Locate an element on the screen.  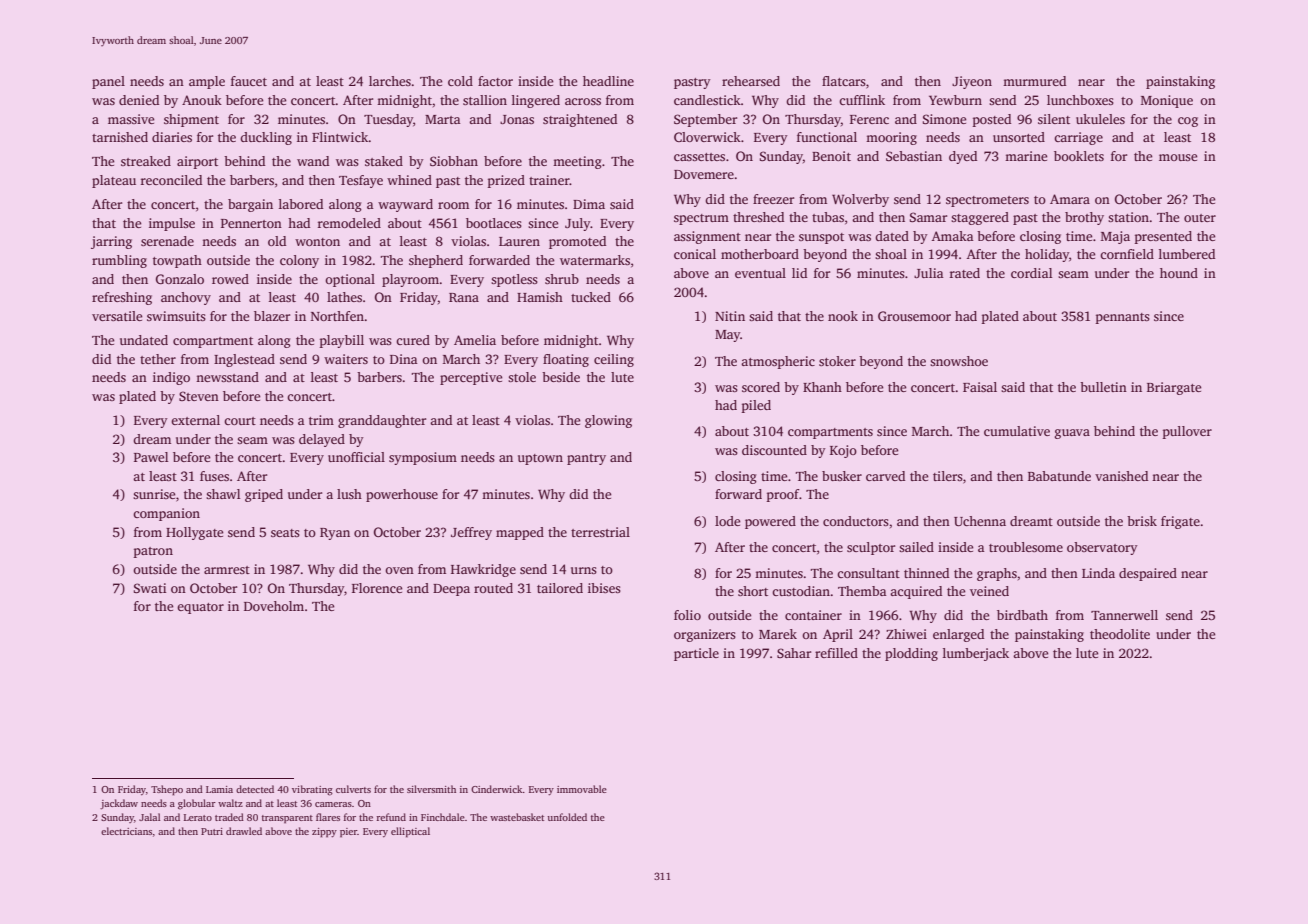
Tshepo is located at coordinates (167, 790).
